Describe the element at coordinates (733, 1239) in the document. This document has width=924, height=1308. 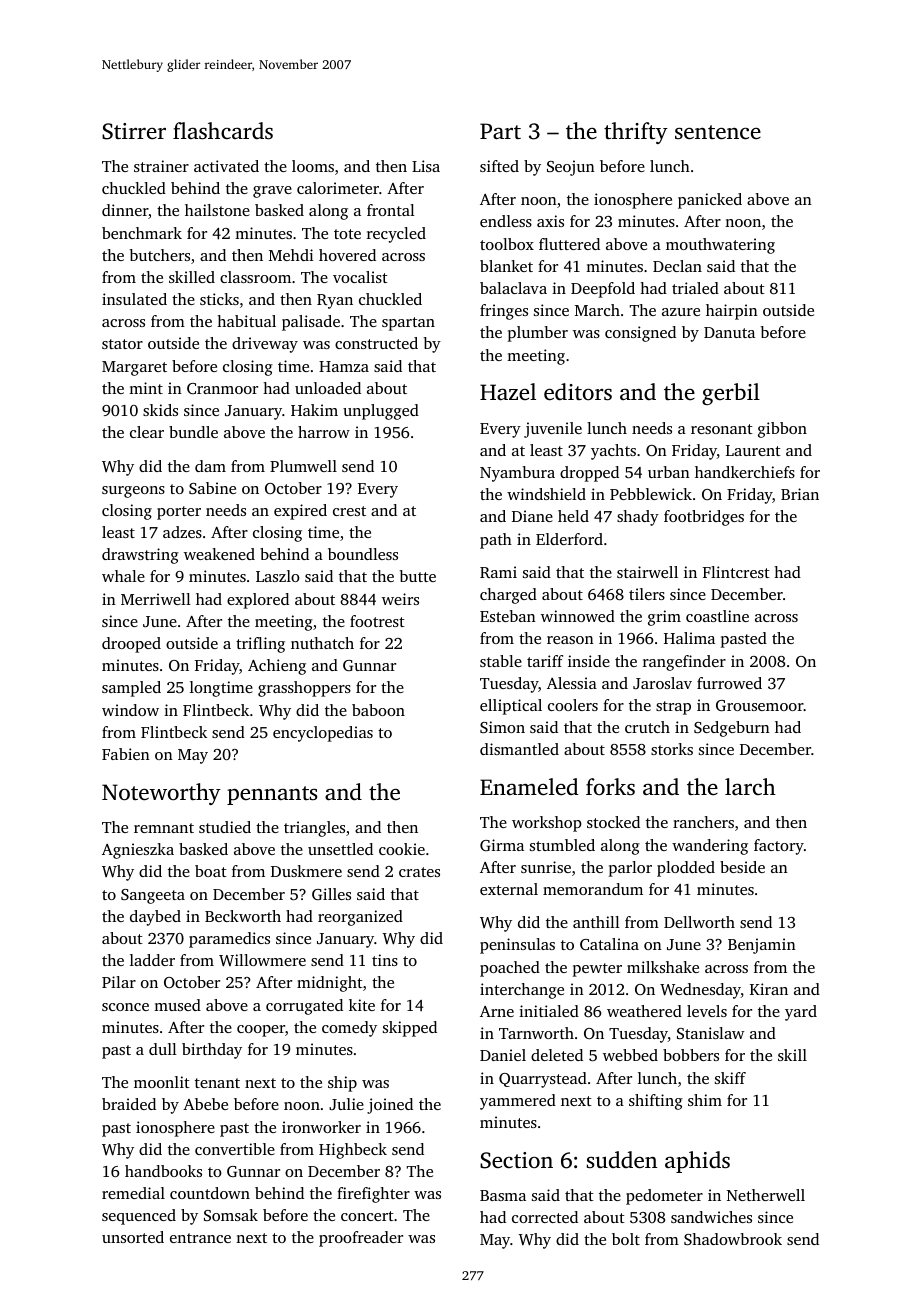
I see `Shadowbrook` at that location.
